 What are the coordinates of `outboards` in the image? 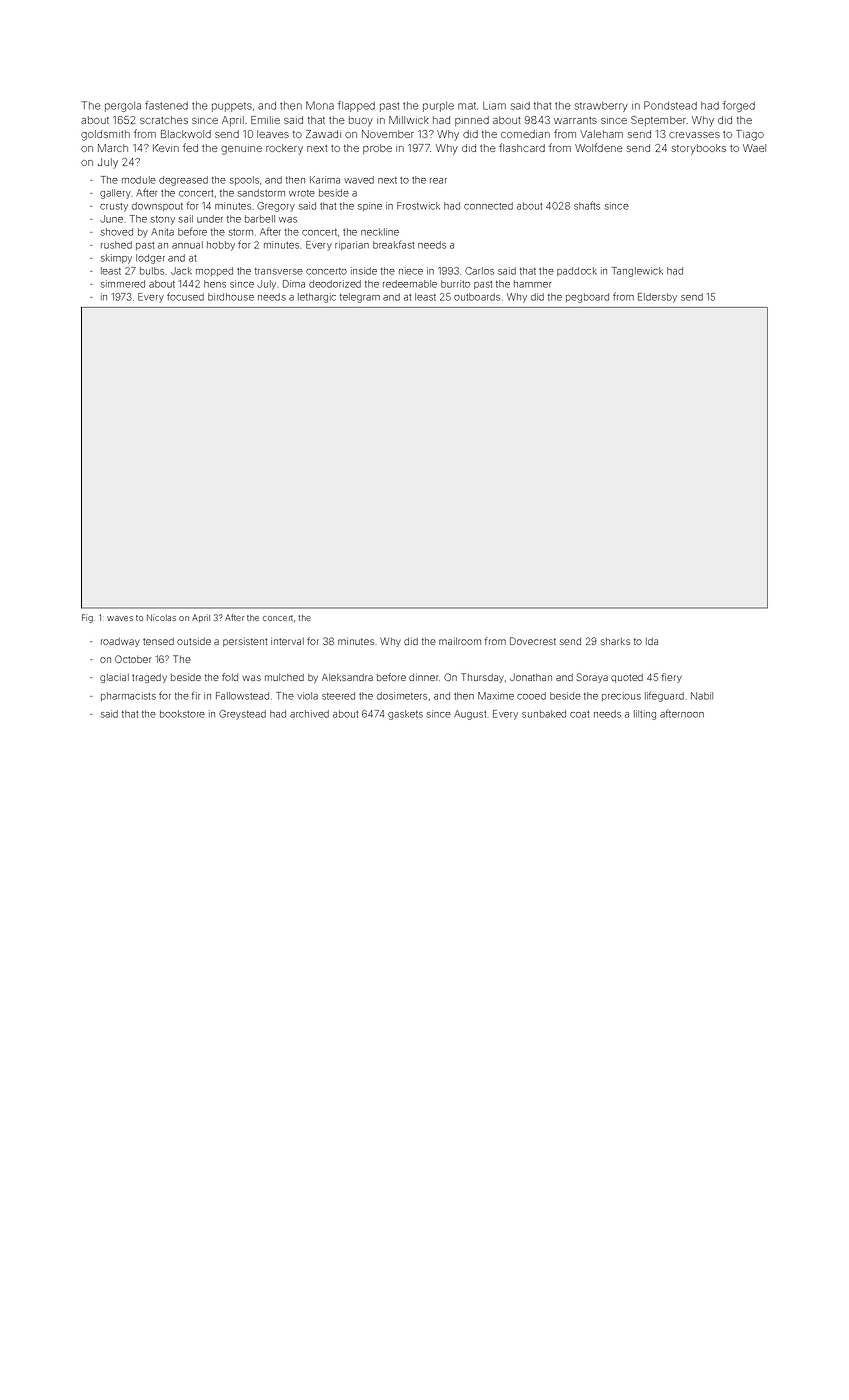 It's located at (477, 297).
